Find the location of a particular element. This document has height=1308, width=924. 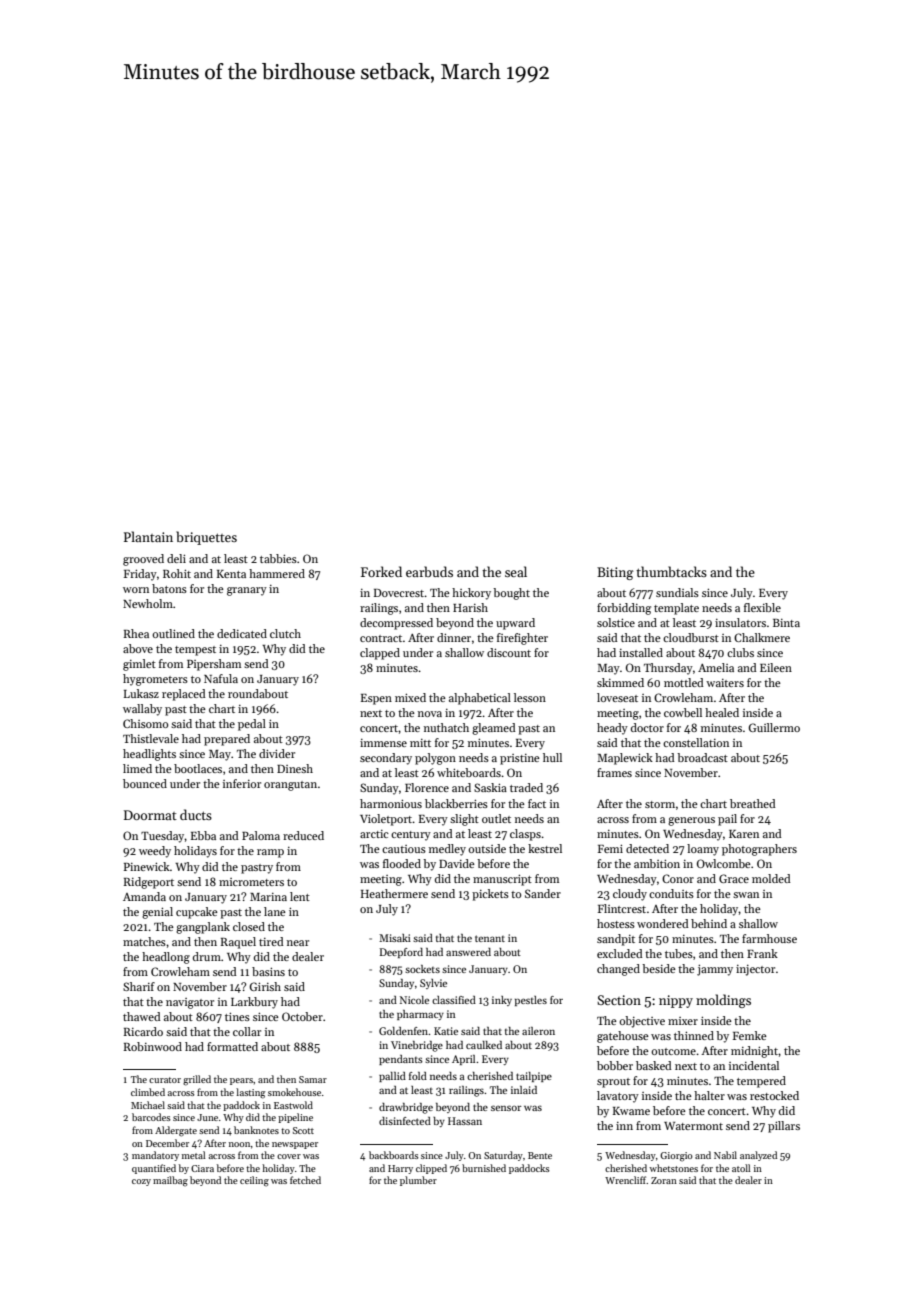

constellation is located at coordinates (696, 742).
